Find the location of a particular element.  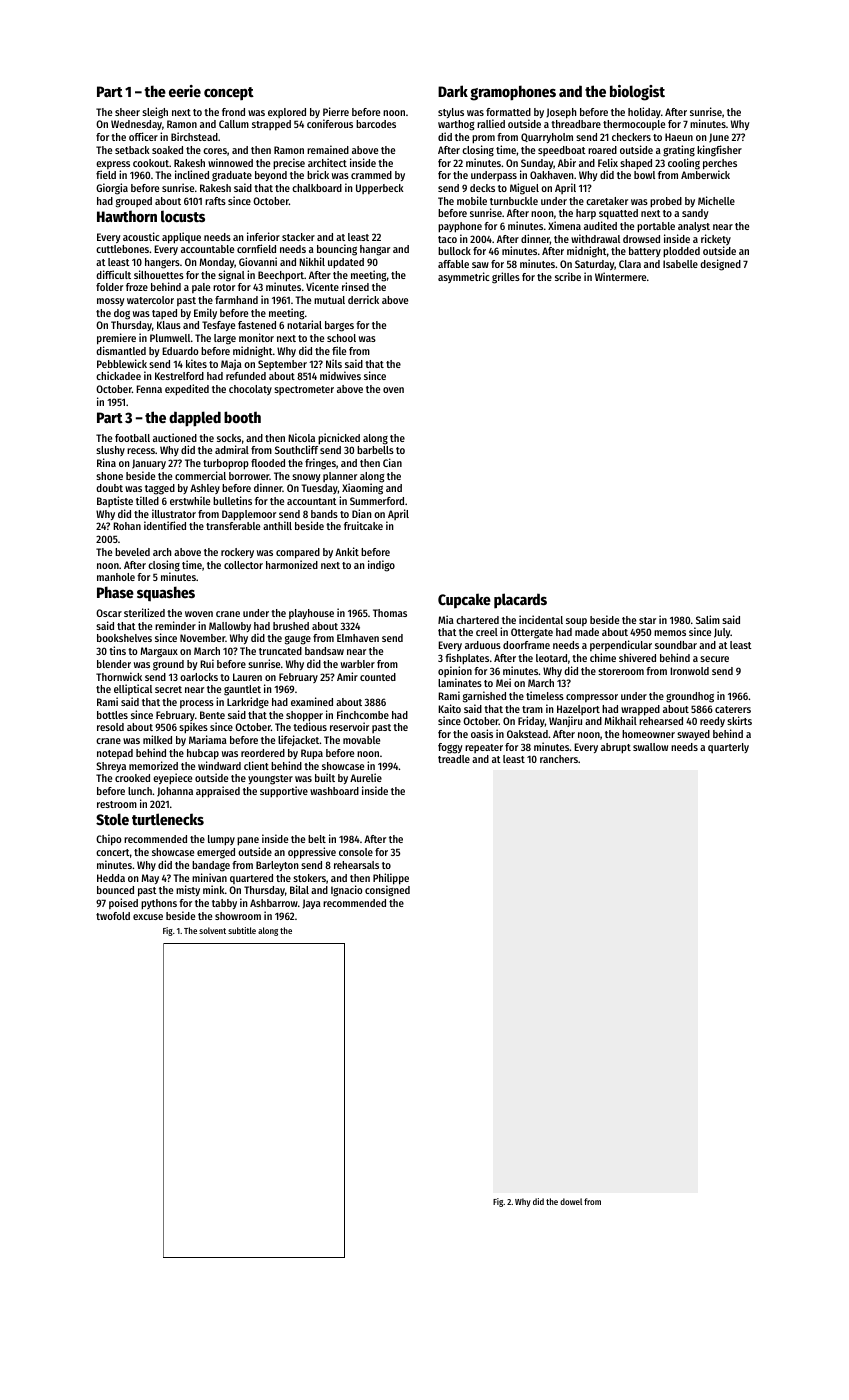

blender is located at coordinates (114, 664).
